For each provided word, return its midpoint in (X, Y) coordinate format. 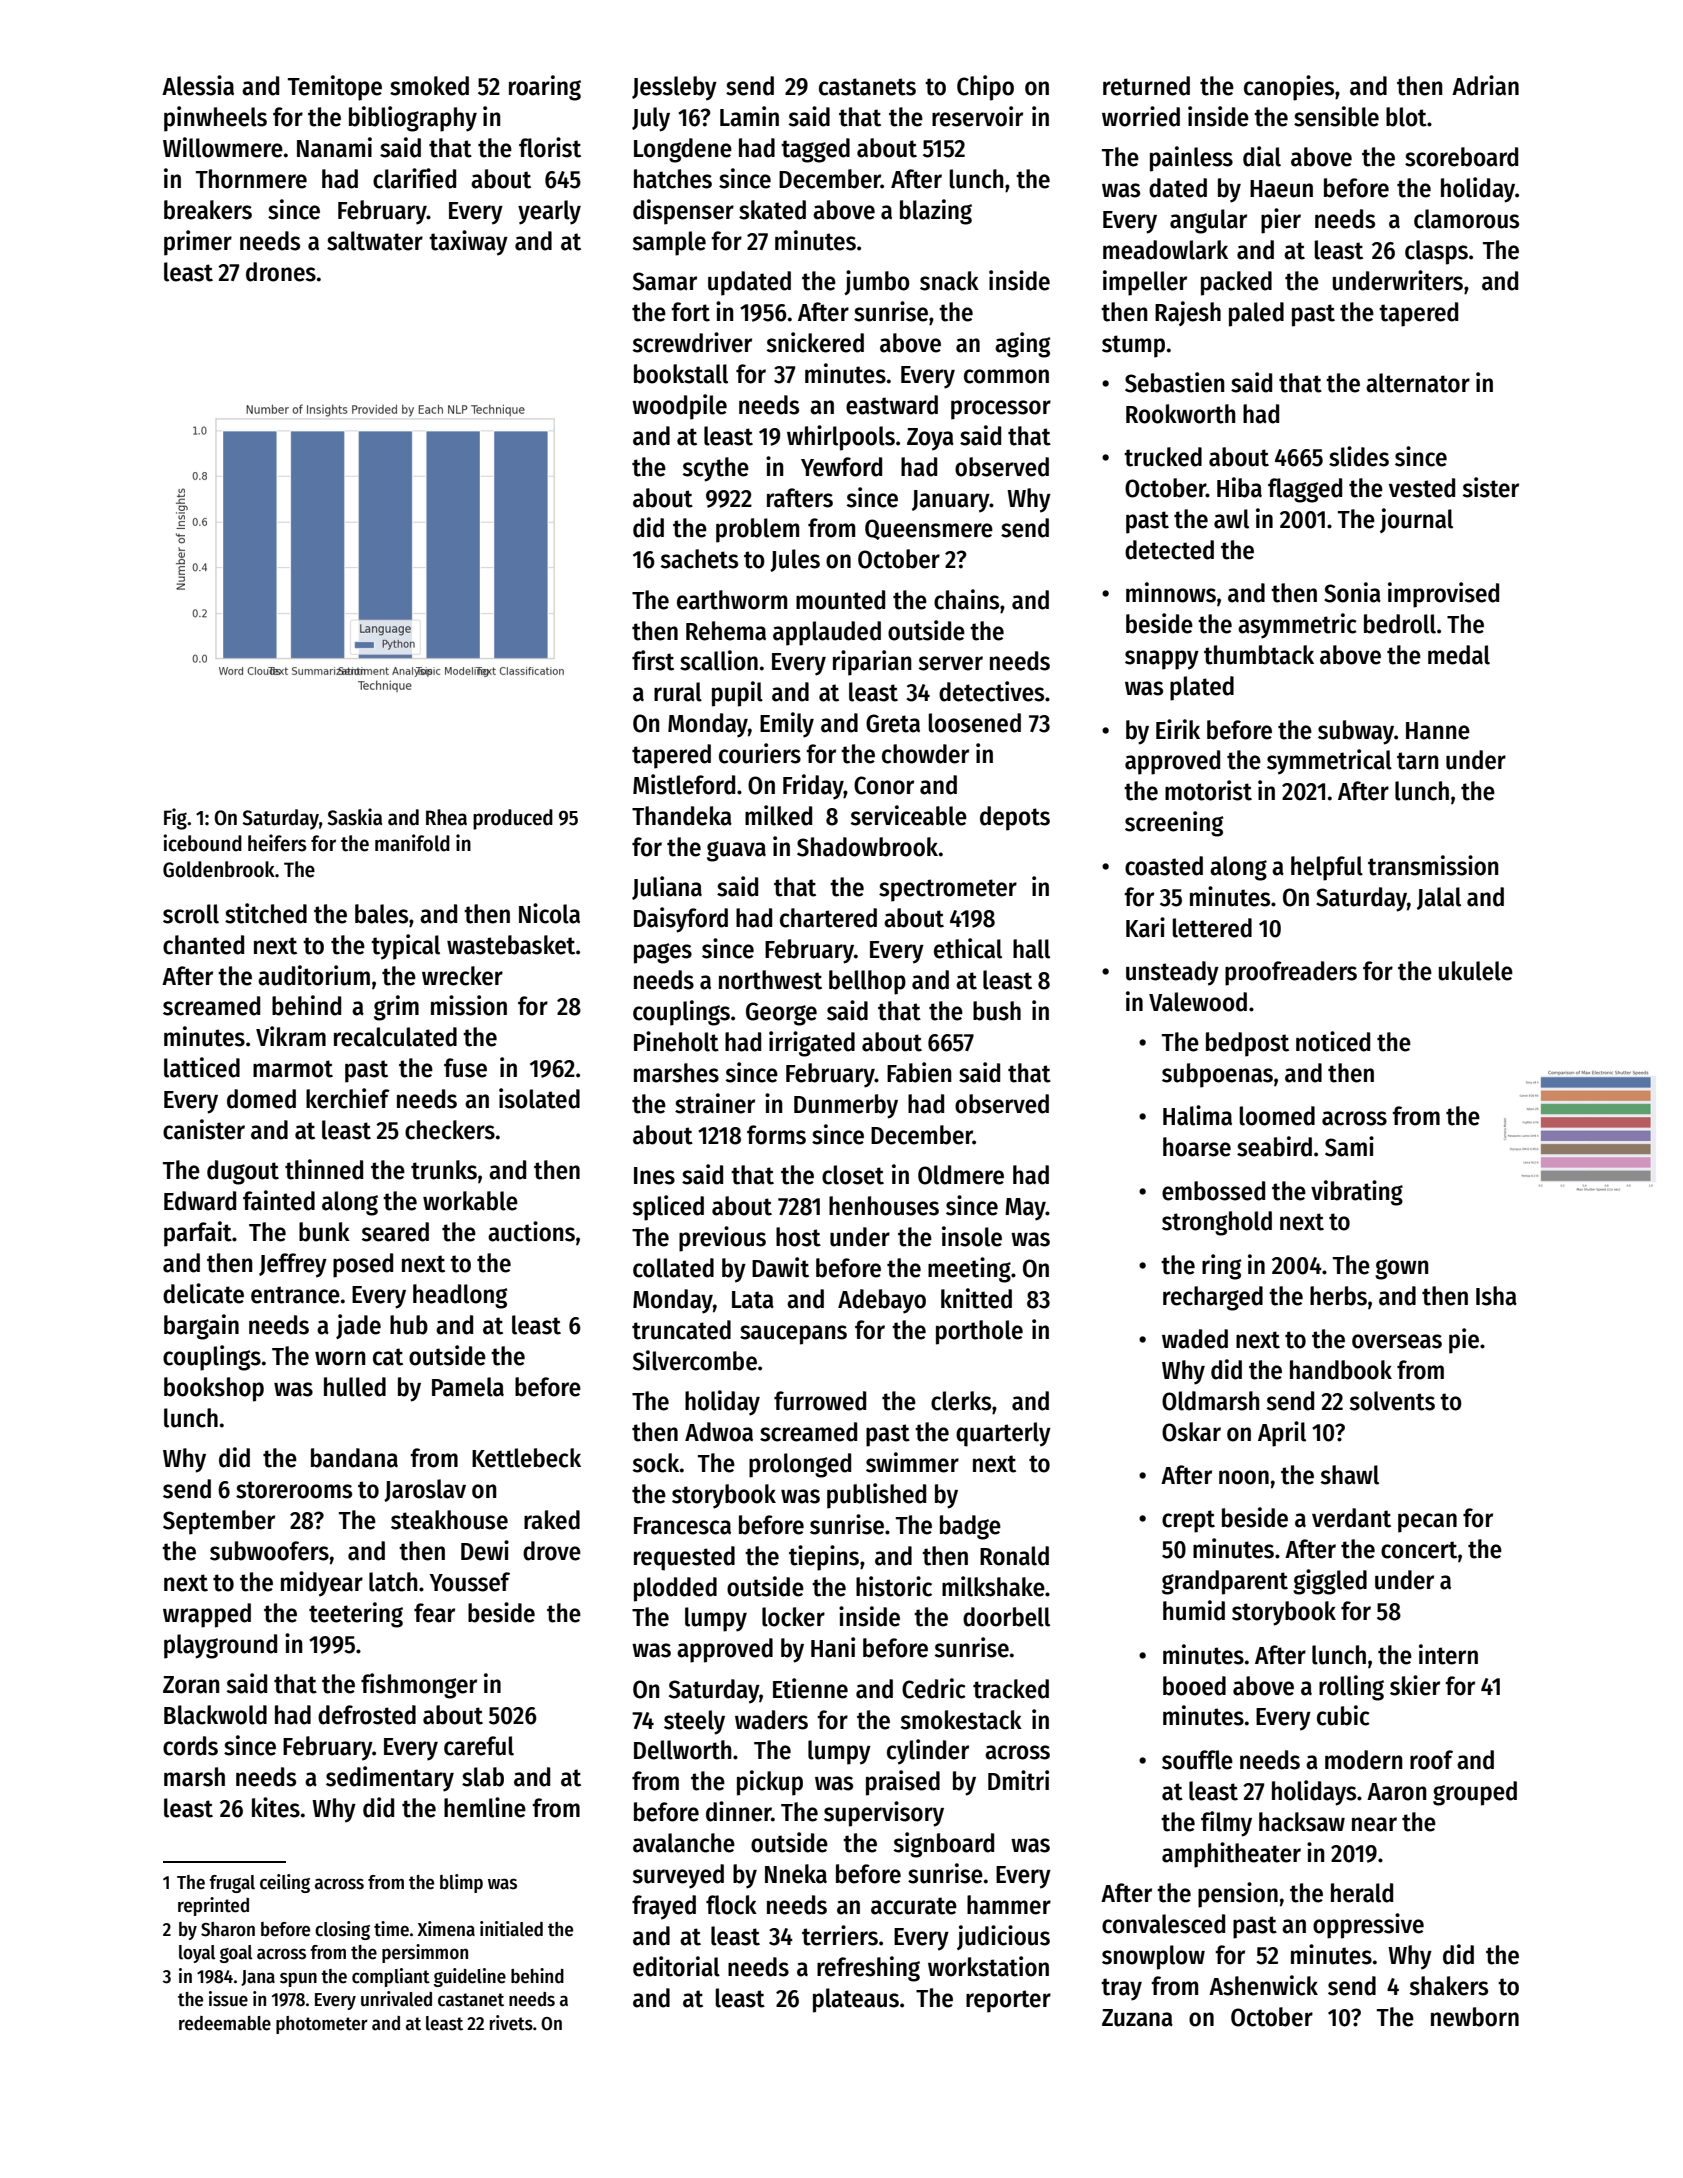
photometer (322, 2025)
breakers (208, 210)
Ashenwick (1263, 1985)
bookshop (214, 1389)
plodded (675, 1589)
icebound (202, 843)
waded (1195, 1339)
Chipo (985, 88)
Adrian (1485, 85)
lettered (1212, 928)
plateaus (856, 2000)
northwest (770, 980)
